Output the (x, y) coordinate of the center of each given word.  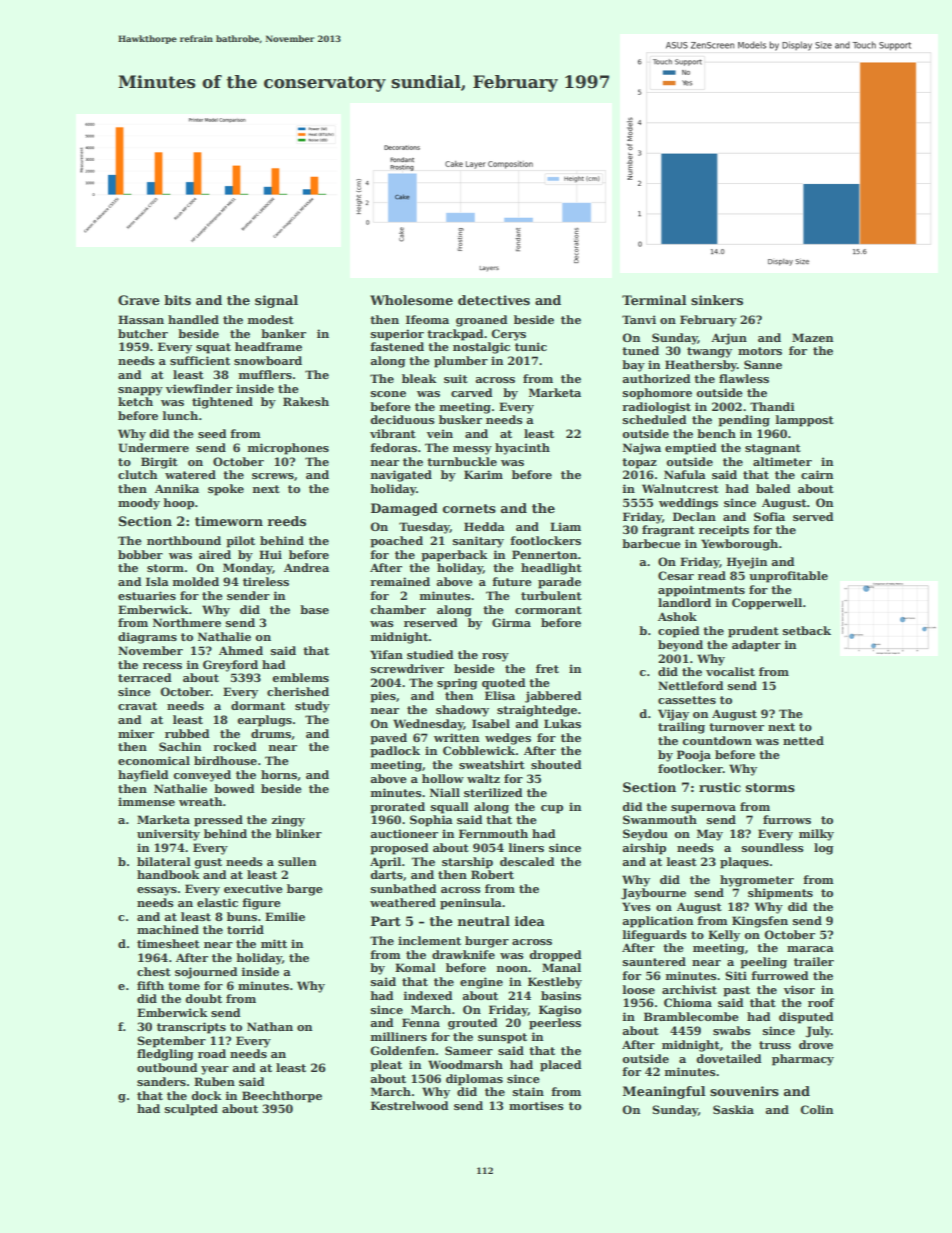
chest (154, 971)
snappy (140, 391)
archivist (689, 989)
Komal (415, 967)
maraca (810, 949)
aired (215, 554)
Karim (483, 474)
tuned (640, 350)
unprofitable (788, 577)
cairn (817, 474)
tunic (531, 346)
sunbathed (403, 888)
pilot (240, 542)
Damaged (404, 509)
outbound (167, 1067)
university (168, 835)
